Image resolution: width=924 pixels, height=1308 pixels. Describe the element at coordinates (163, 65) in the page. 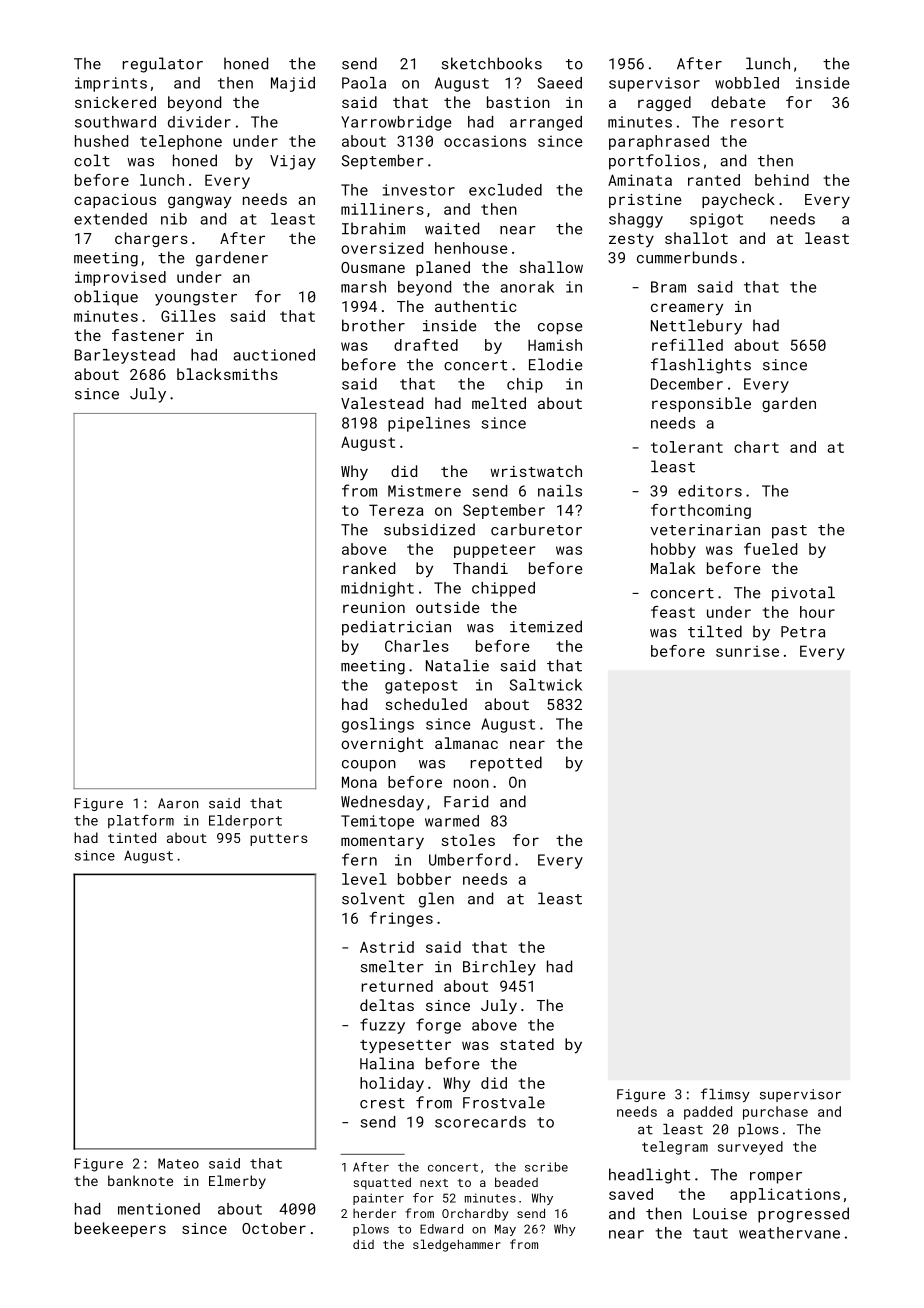

I see `regulator` at that location.
